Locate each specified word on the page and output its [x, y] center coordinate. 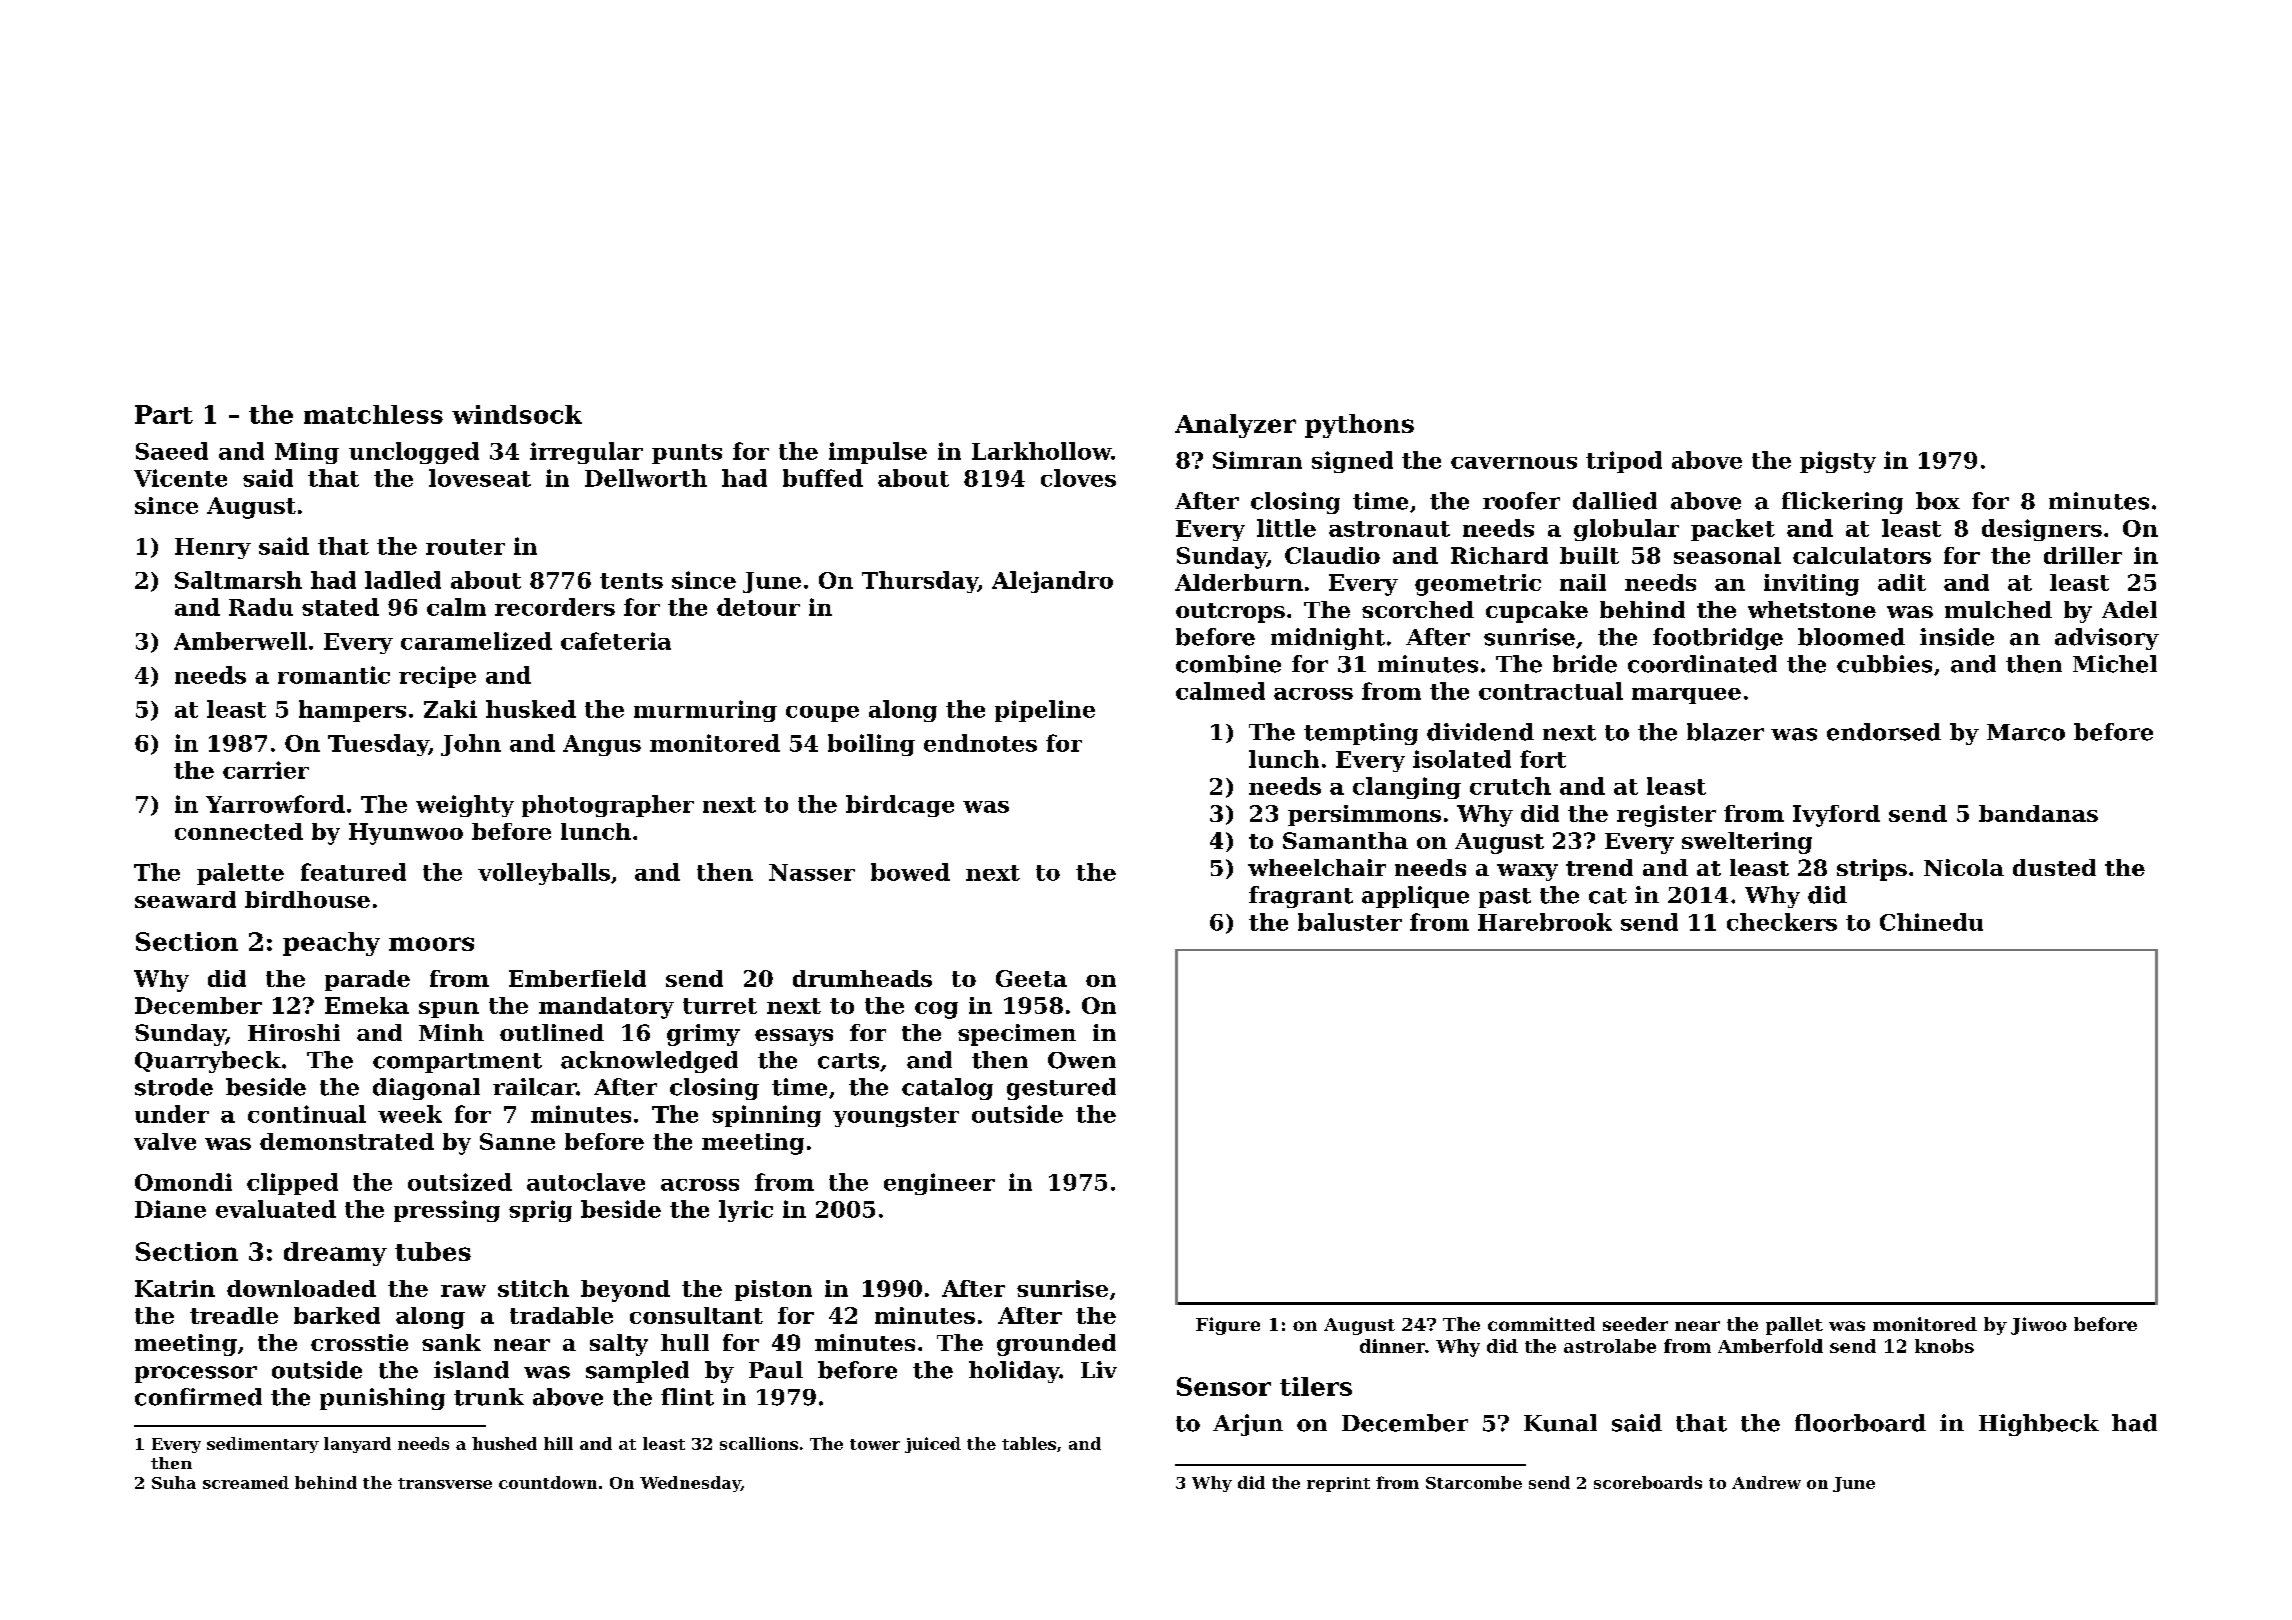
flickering [1842, 503]
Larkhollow [1041, 451]
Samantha [1345, 840]
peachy [331, 944]
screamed [246, 1482]
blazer [1725, 732]
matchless [373, 414]
